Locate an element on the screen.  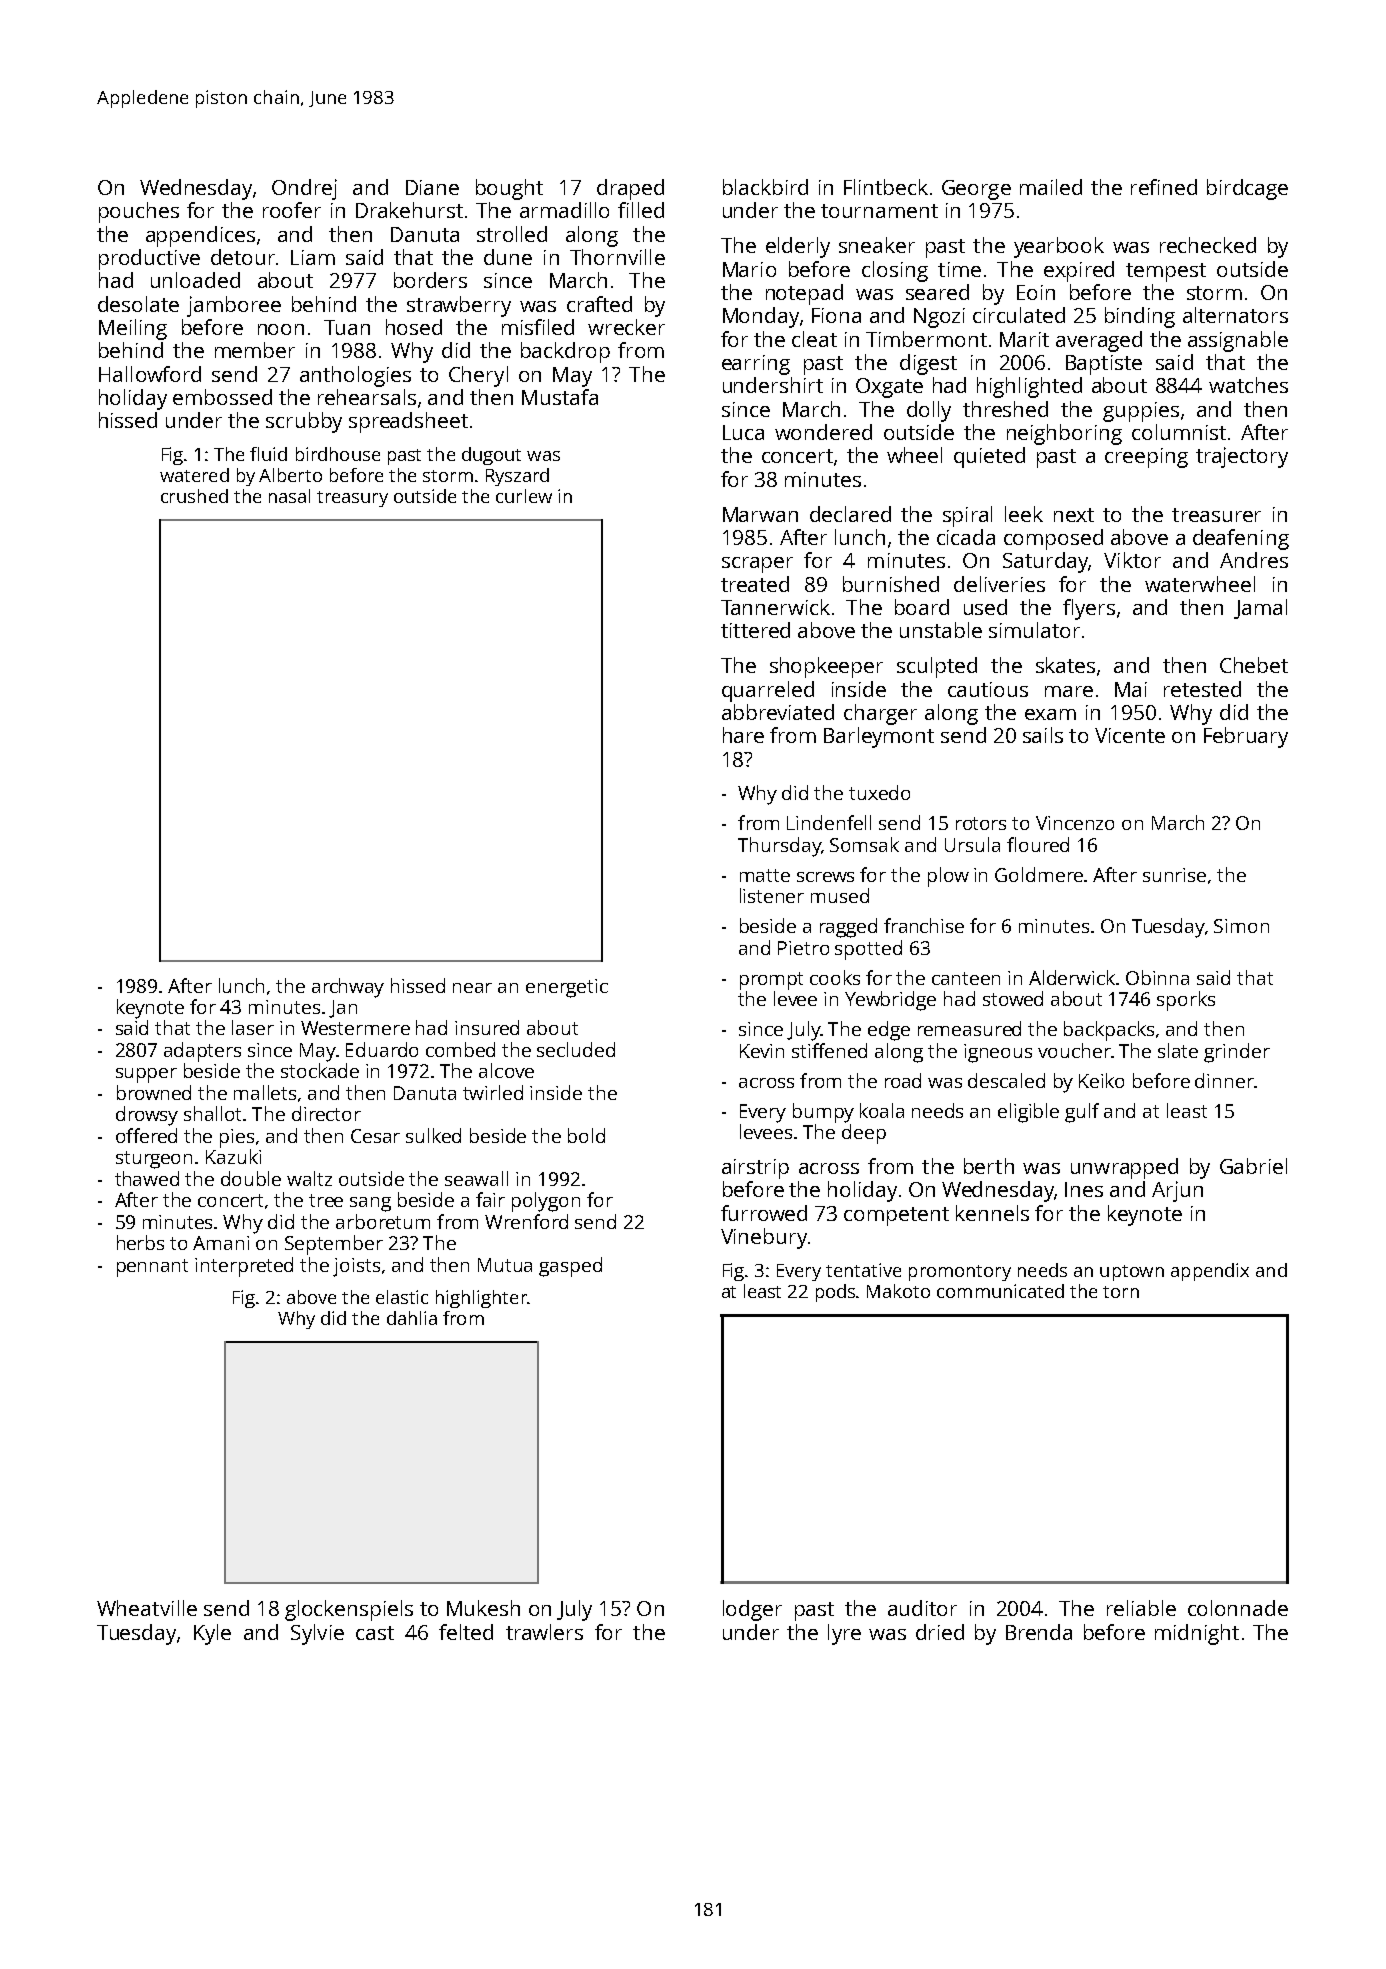
roofer is located at coordinates (292, 210).
